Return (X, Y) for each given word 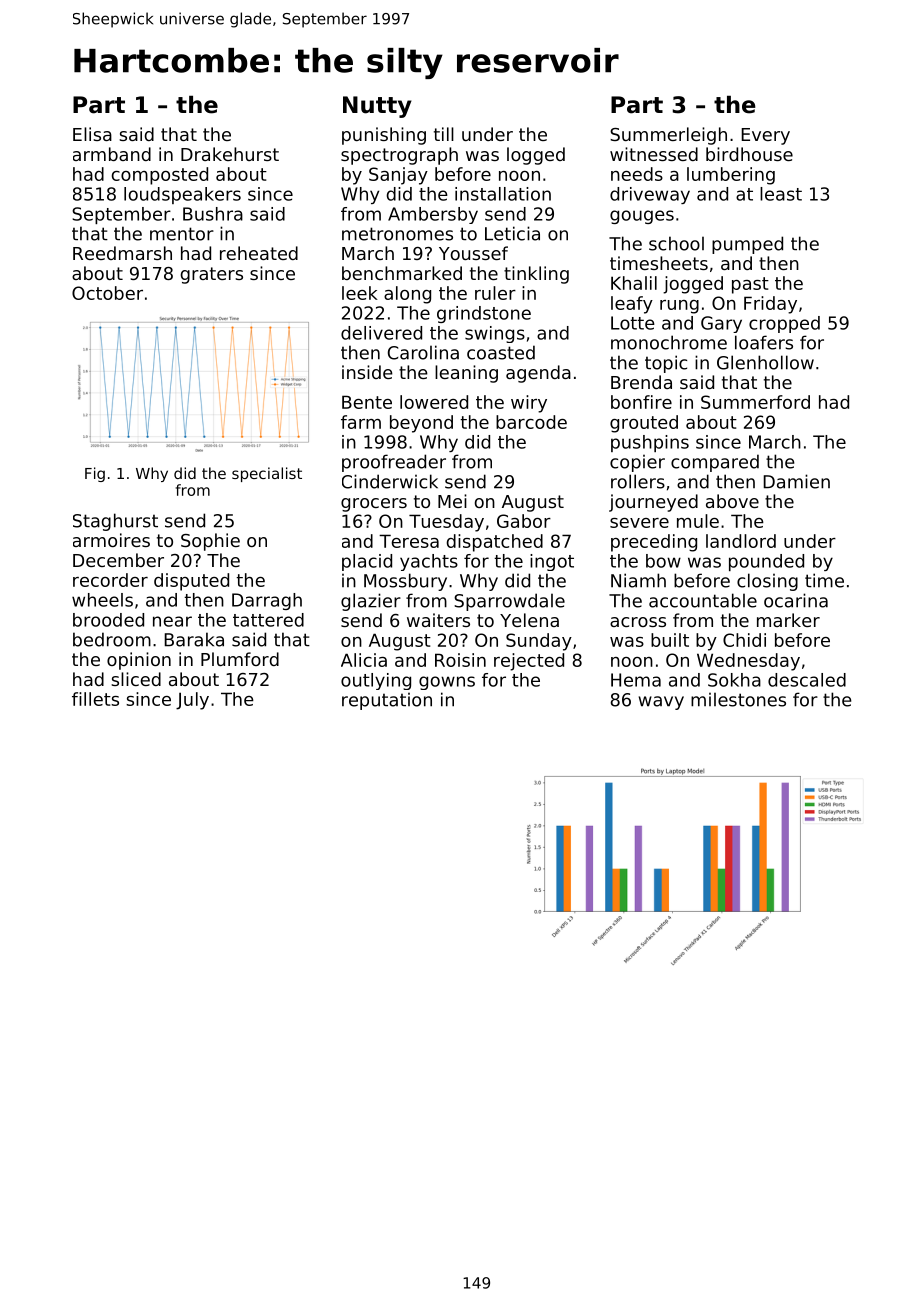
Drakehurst (230, 154)
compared (715, 463)
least (781, 194)
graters (212, 275)
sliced (136, 679)
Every (765, 136)
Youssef (473, 253)
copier (637, 463)
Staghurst (115, 522)
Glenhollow (765, 362)
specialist (267, 474)
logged (536, 156)
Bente (367, 402)
